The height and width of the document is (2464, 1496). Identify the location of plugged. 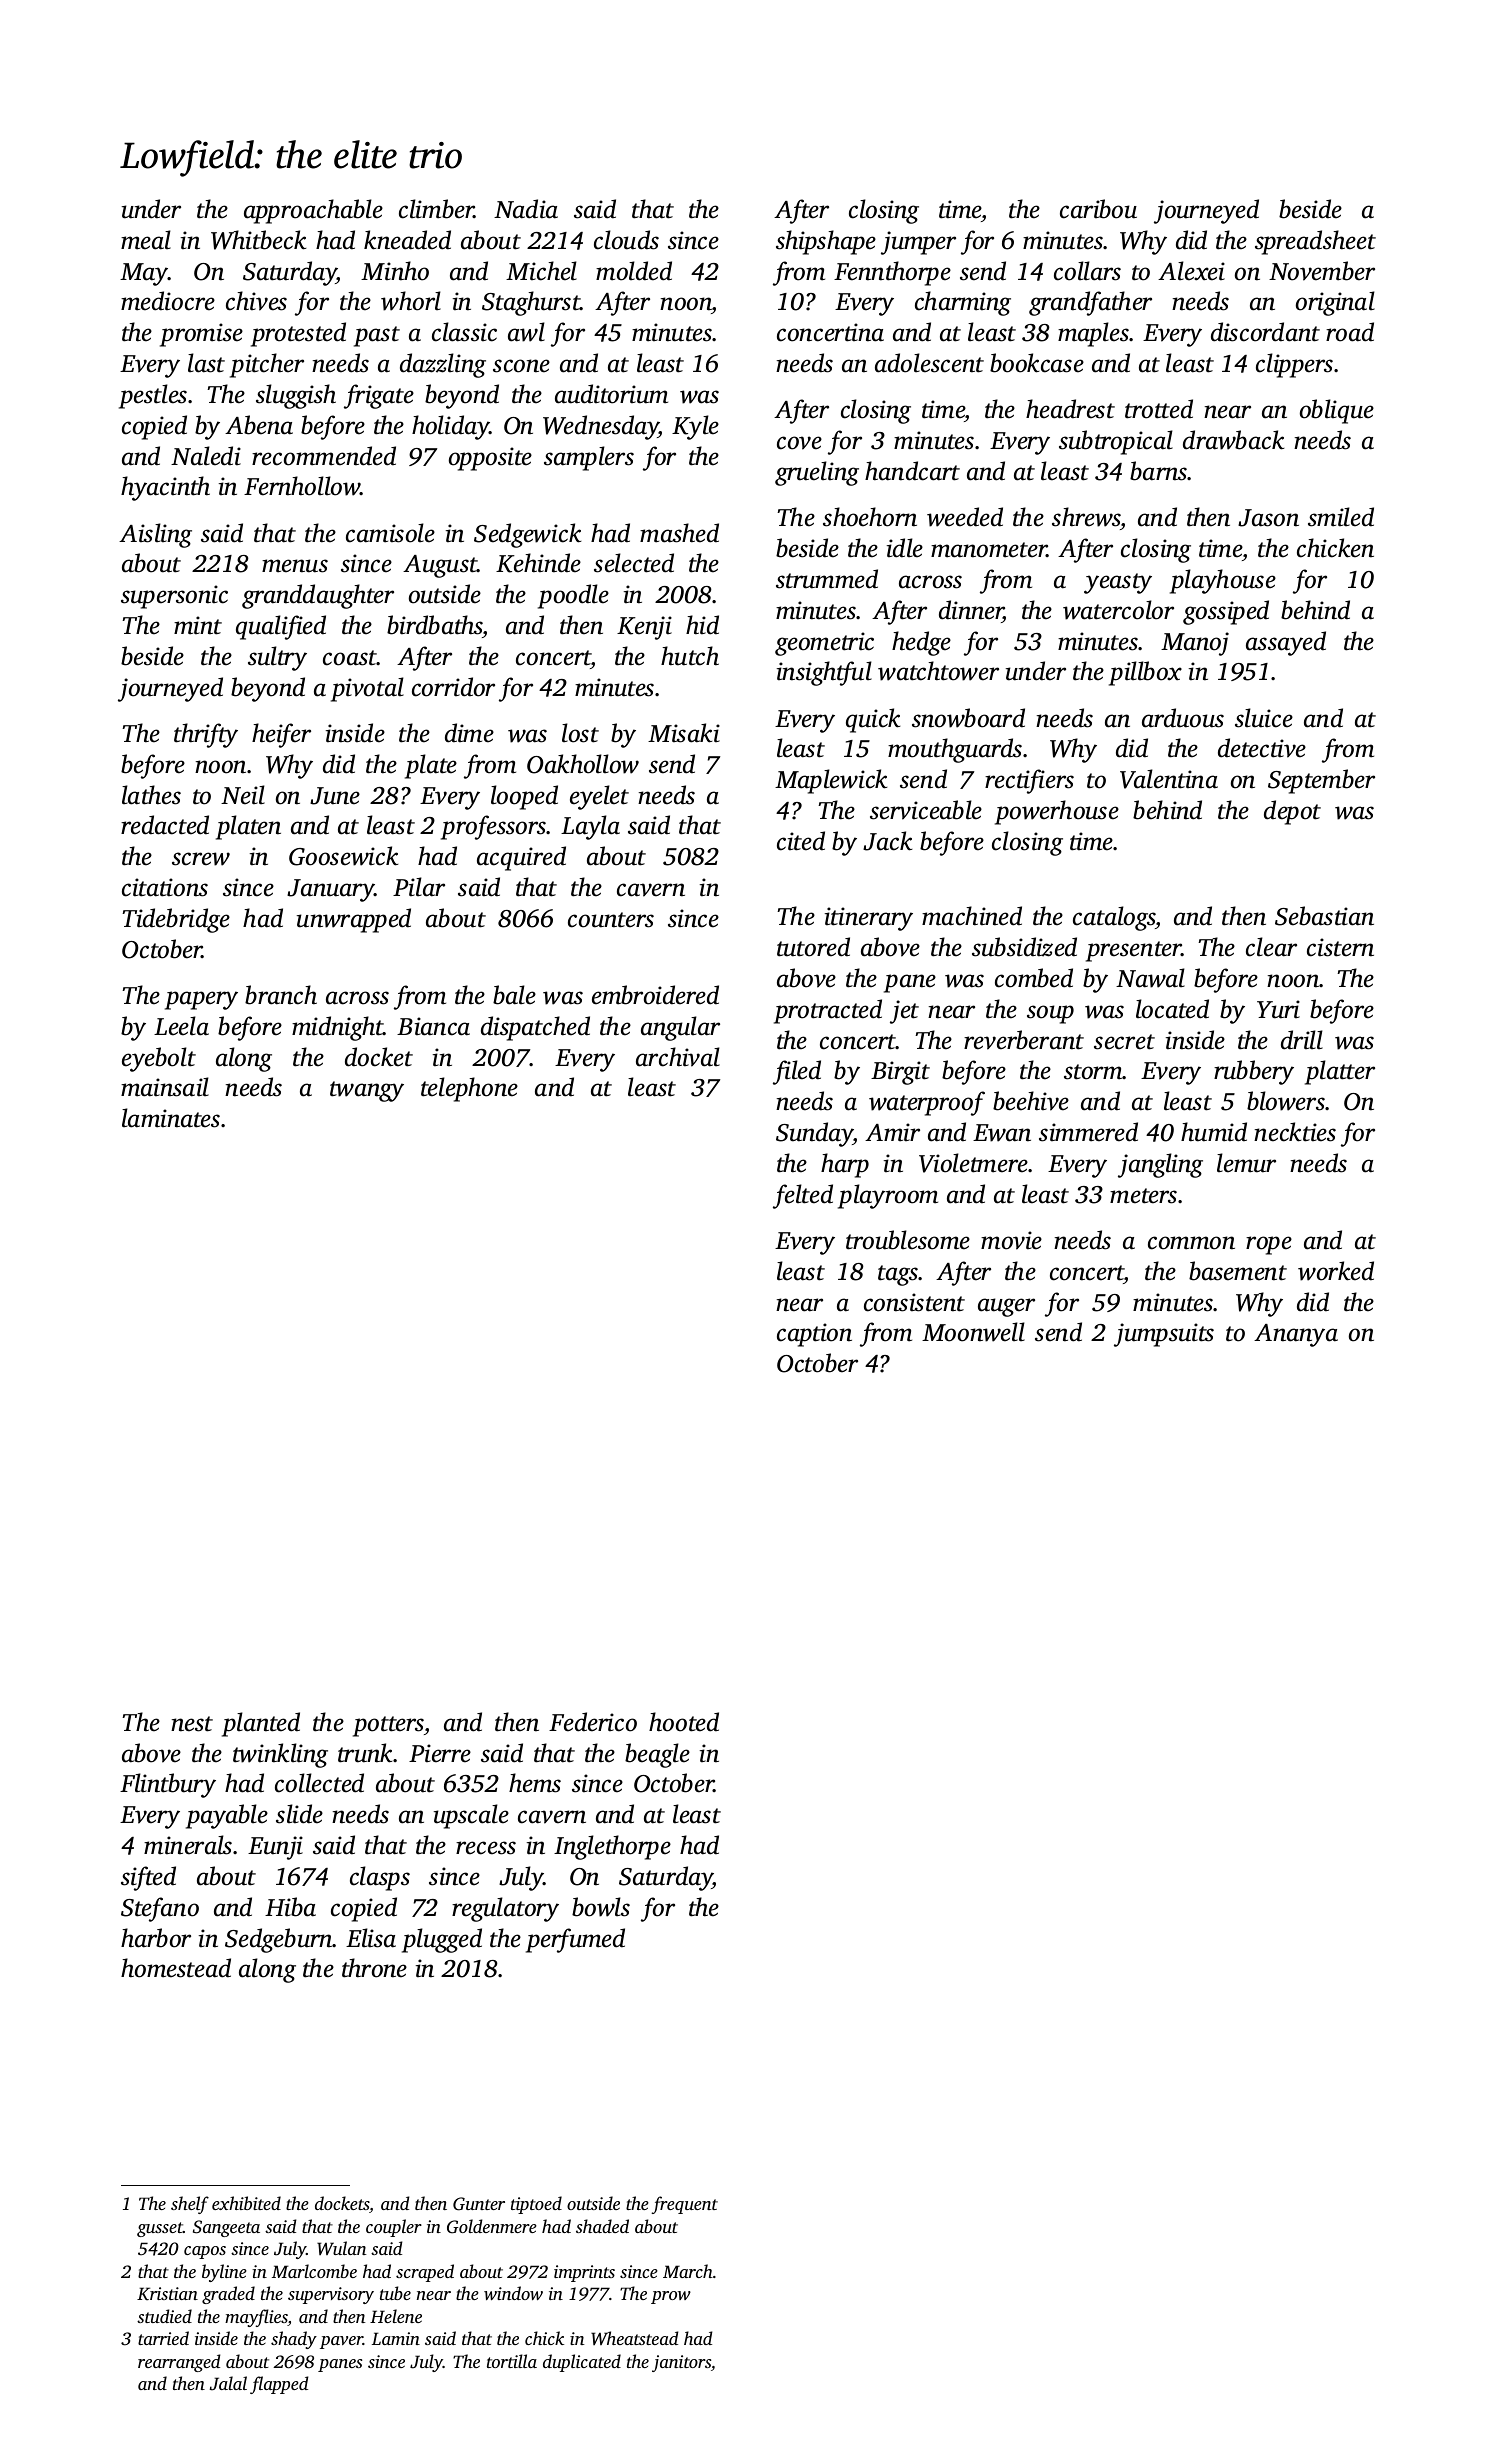
(442, 1940).
